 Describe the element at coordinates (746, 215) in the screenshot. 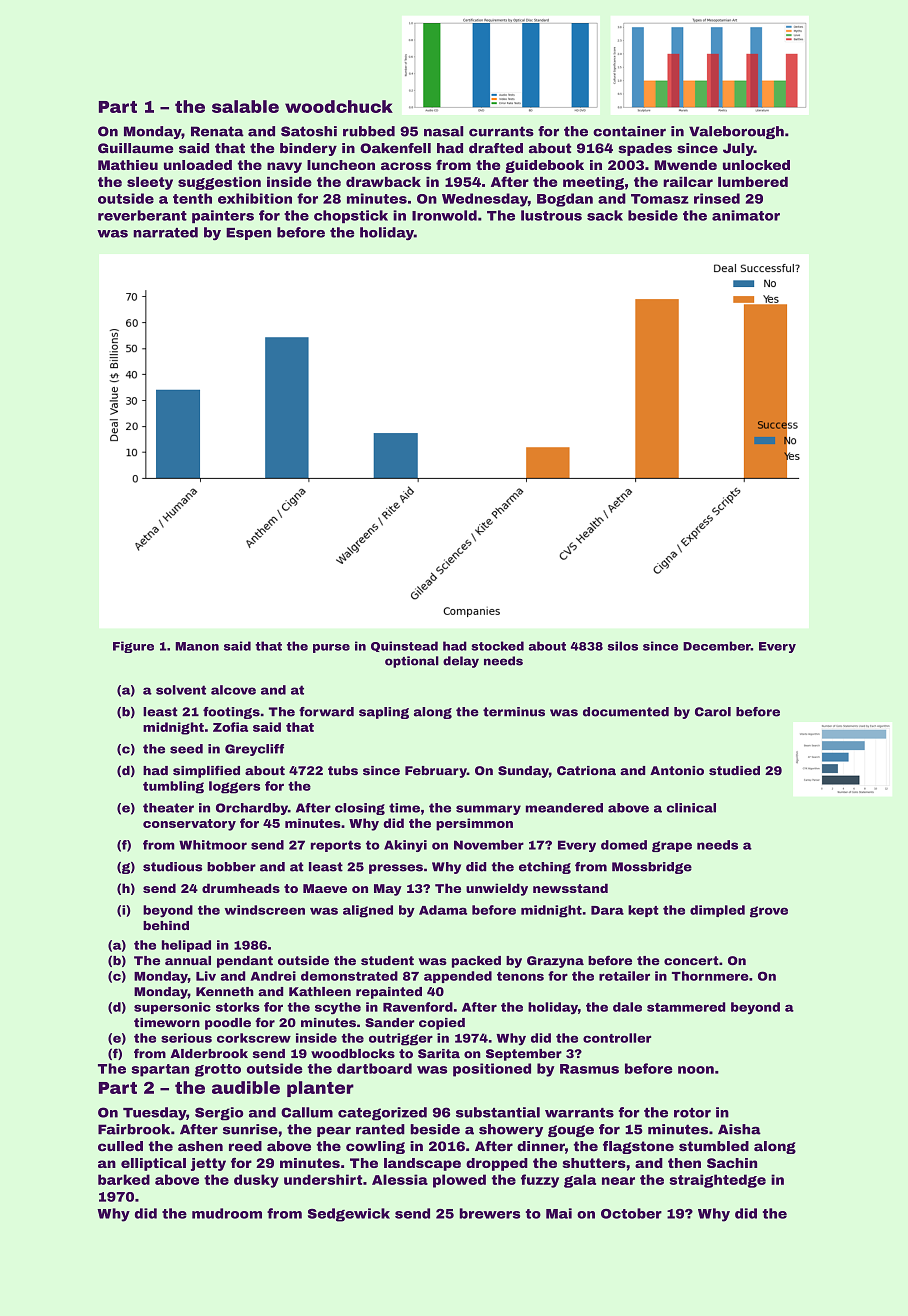

I see `animator` at that location.
